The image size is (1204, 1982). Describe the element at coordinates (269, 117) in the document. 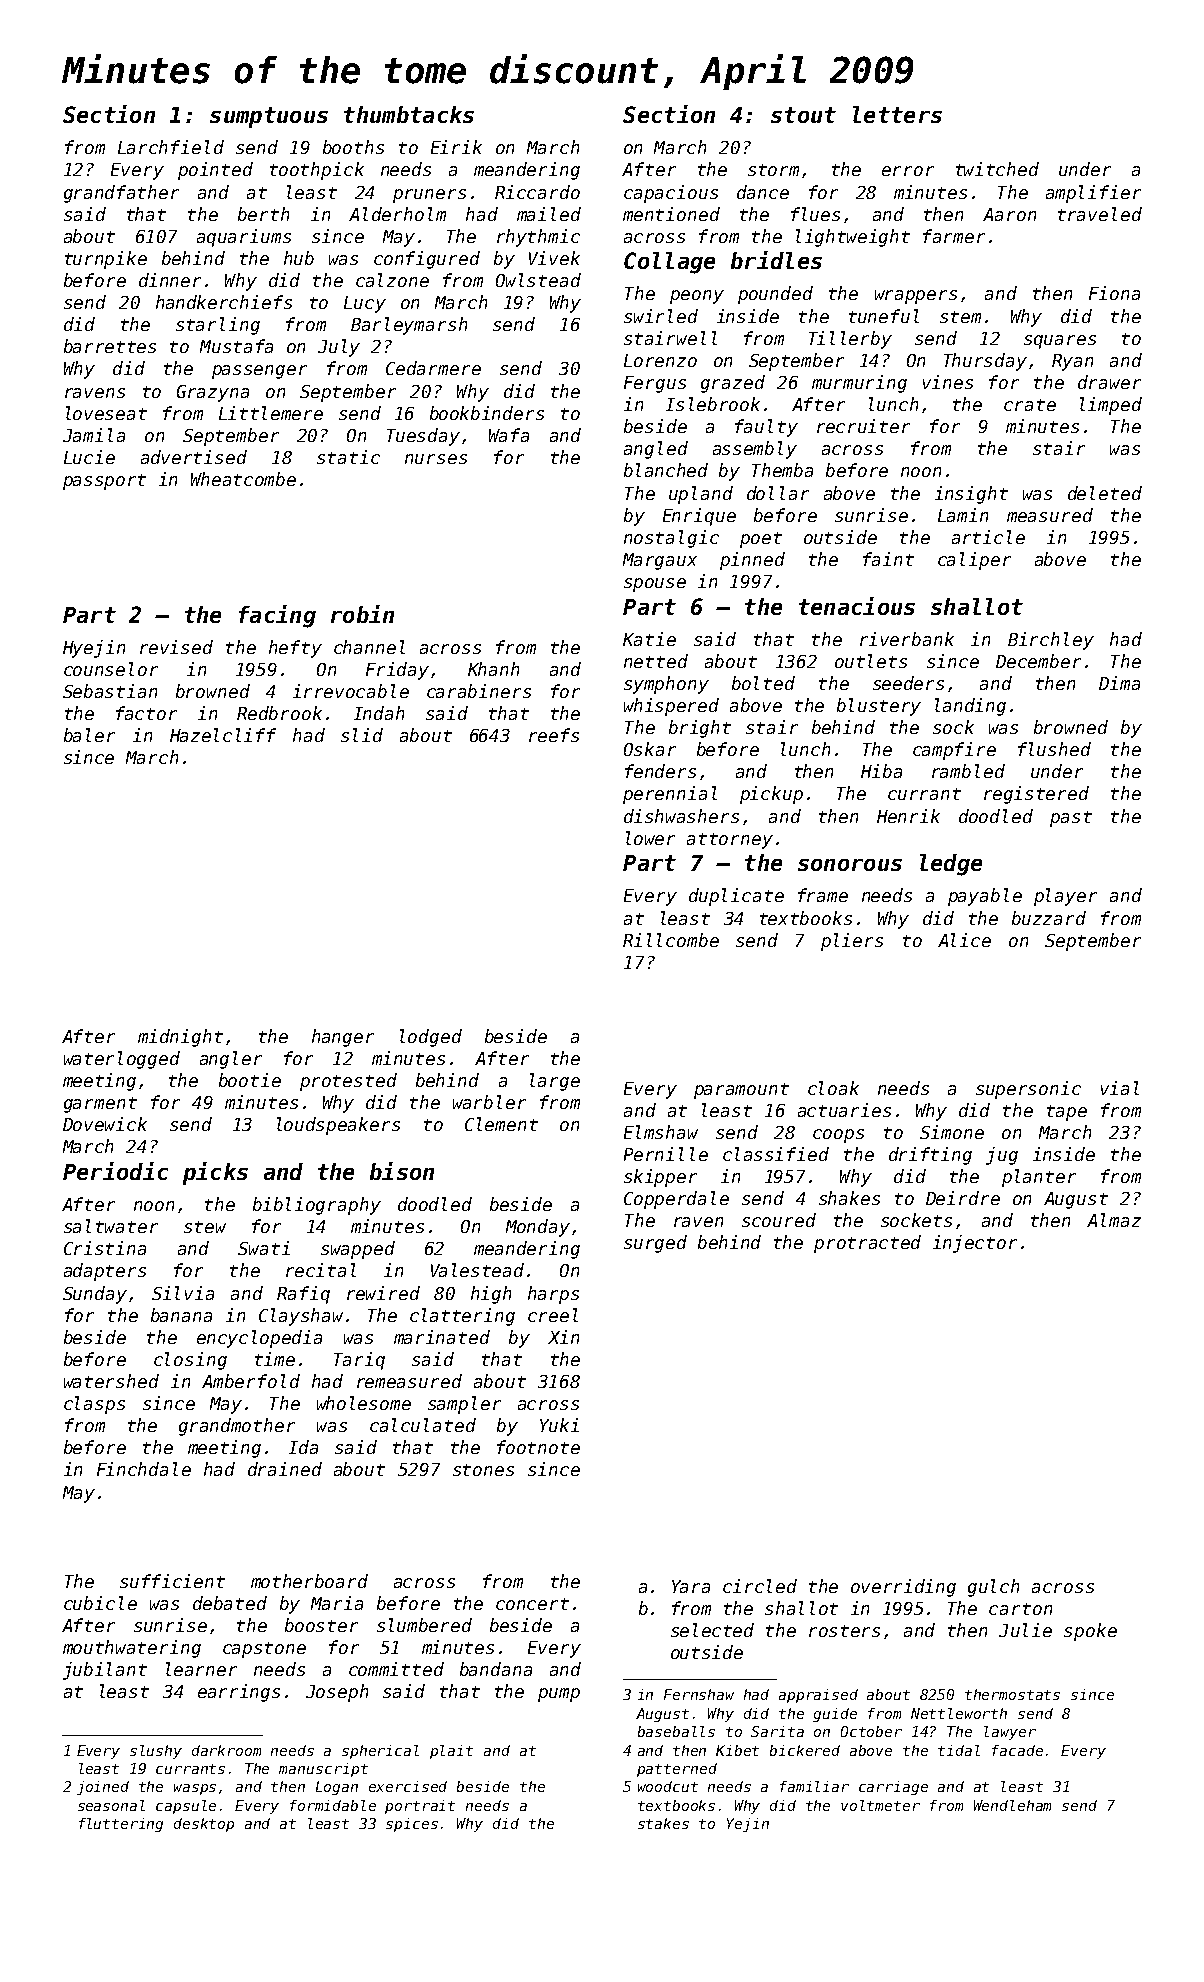

I see `sumptuous` at that location.
